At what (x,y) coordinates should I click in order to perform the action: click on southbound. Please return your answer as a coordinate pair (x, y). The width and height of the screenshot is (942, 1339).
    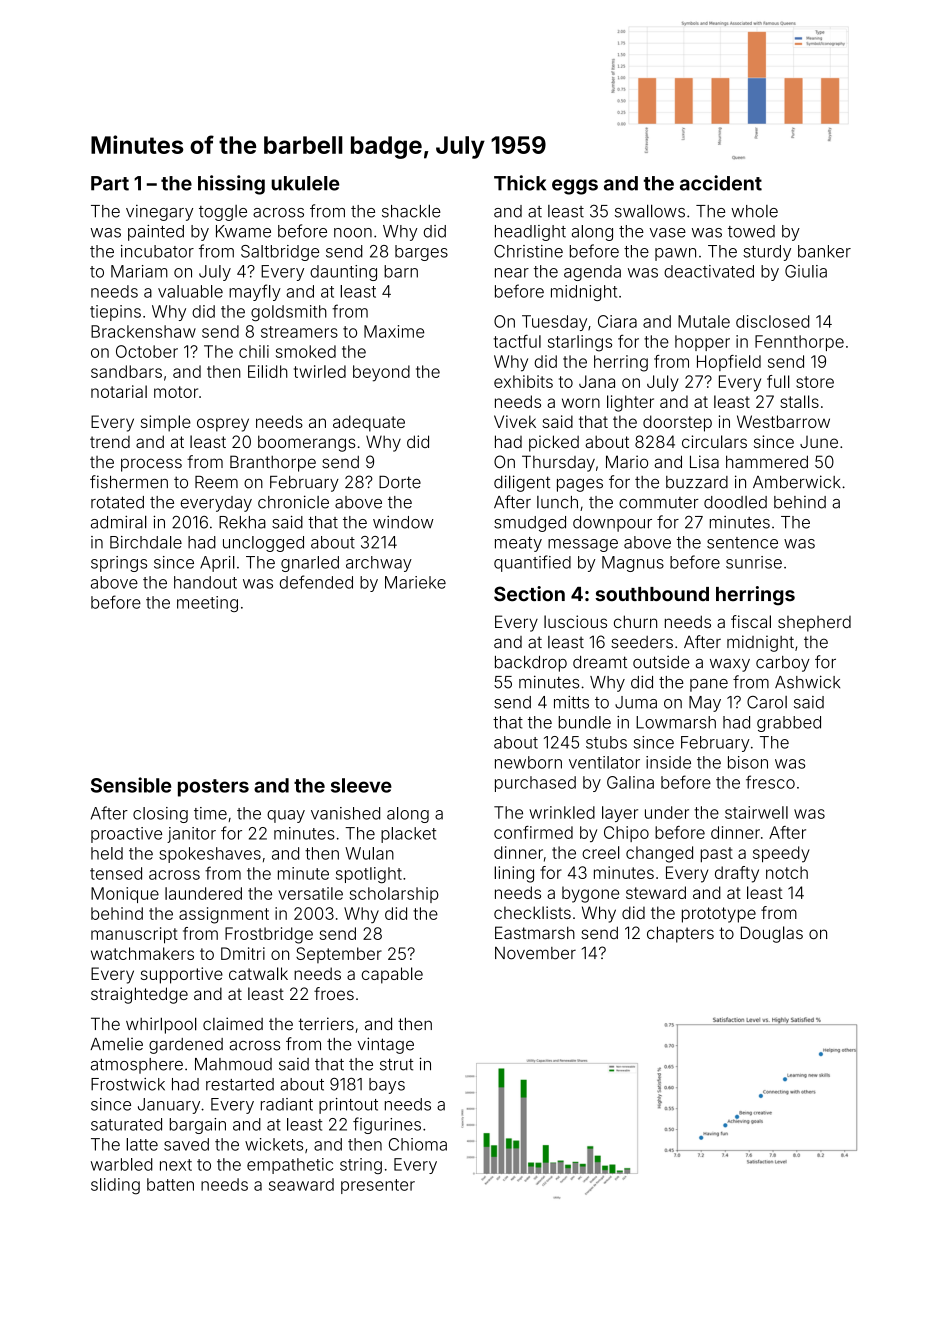
    Looking at the image, I should click on (652, 594).
